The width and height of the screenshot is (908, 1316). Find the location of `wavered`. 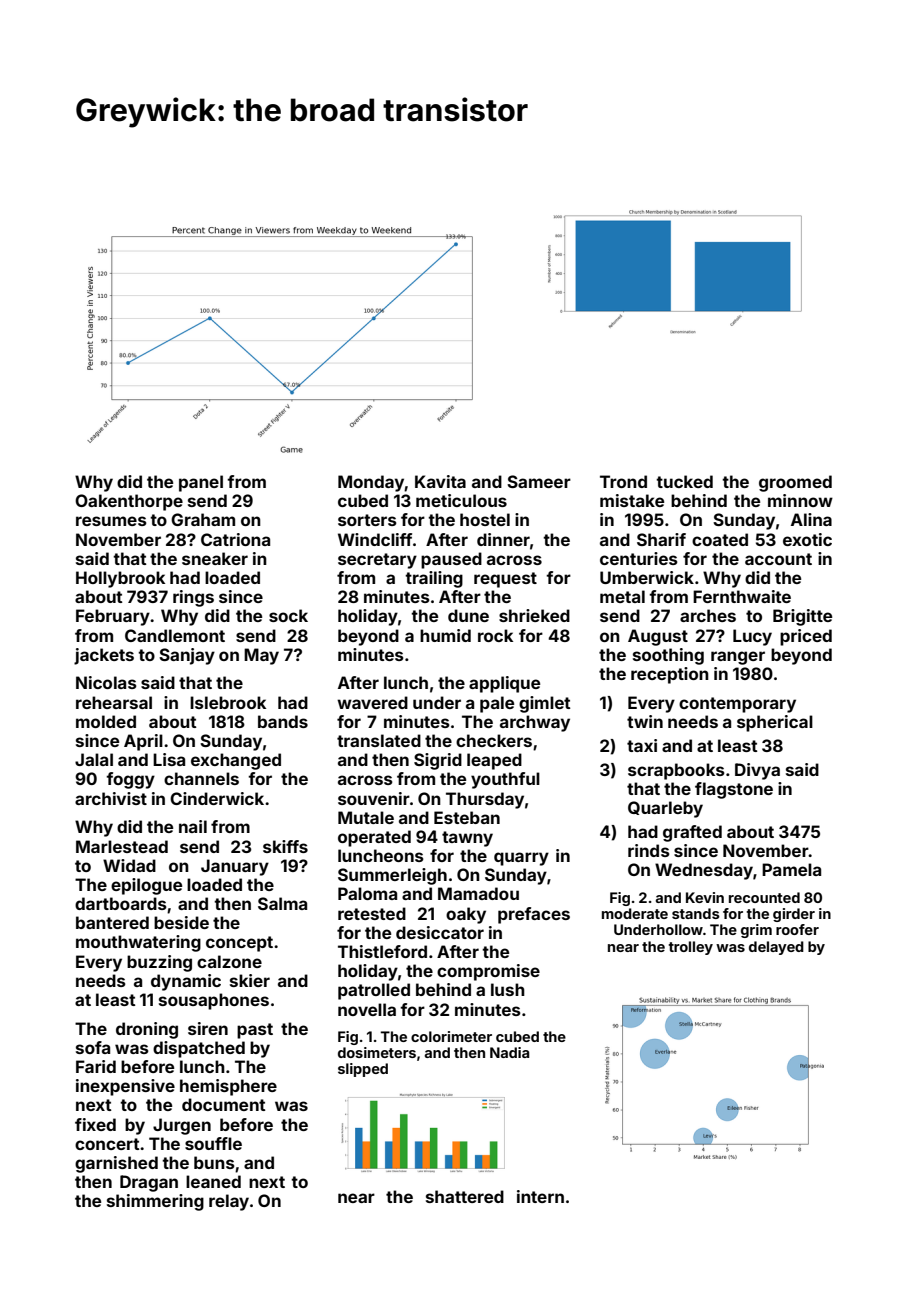

wavered is located at coordinates (372, 702).
